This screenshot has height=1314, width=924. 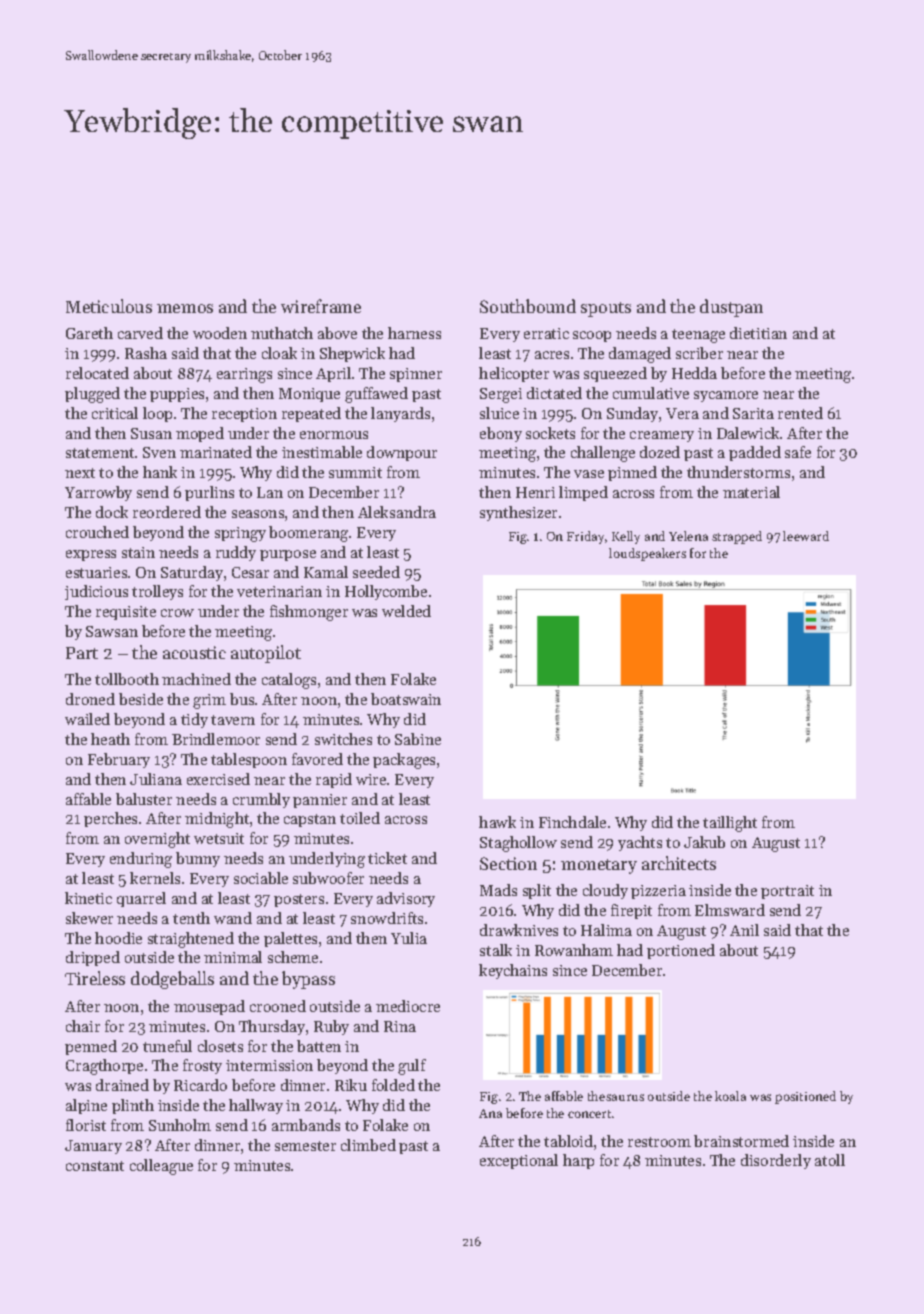 I want to click on safe, so click(x=798, y=452).
